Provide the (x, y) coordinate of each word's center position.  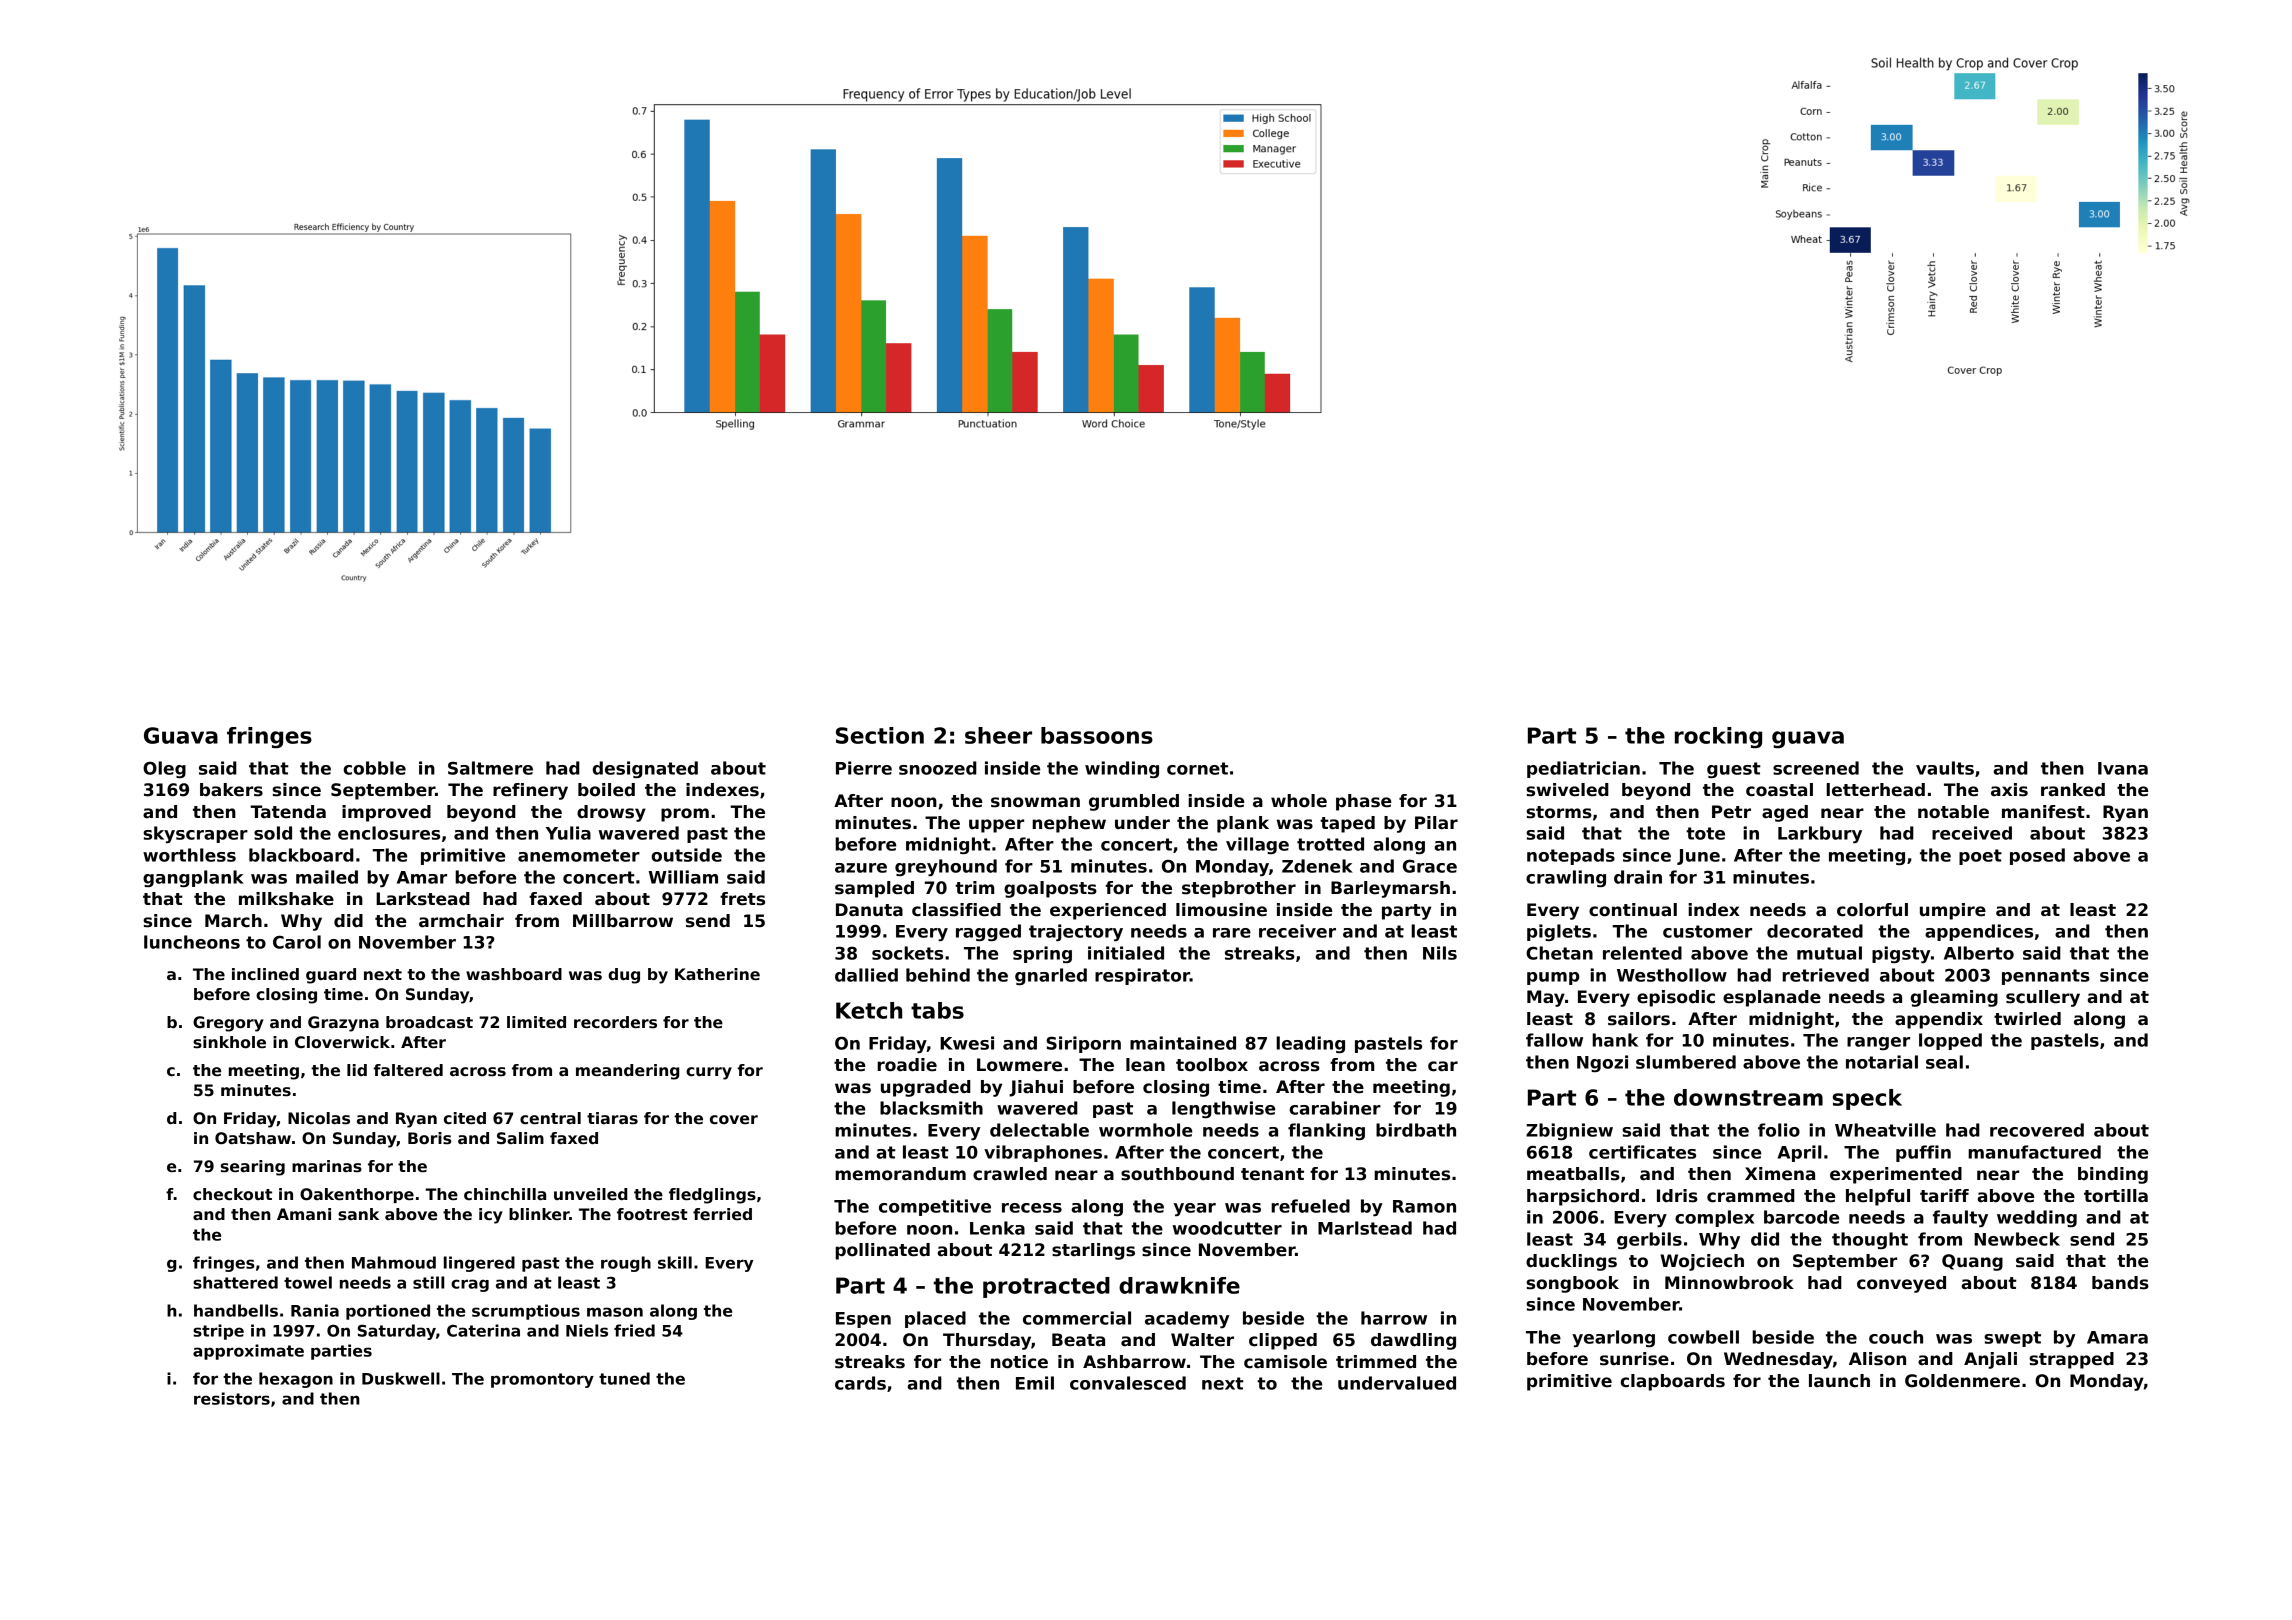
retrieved (1825, 975)
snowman (1035, 802)
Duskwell (401, 1378)
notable (1953, 812)
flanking (1326, 1131)
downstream (1748, 1097)
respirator (1142, 976)
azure (861, 868)
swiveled (1567, 790)
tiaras (612, 1118)
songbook (1572, 1284)
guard (331, 976)
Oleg (164, 769)
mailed (327, 877)
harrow (1394, 1318)
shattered (235, 1282)
